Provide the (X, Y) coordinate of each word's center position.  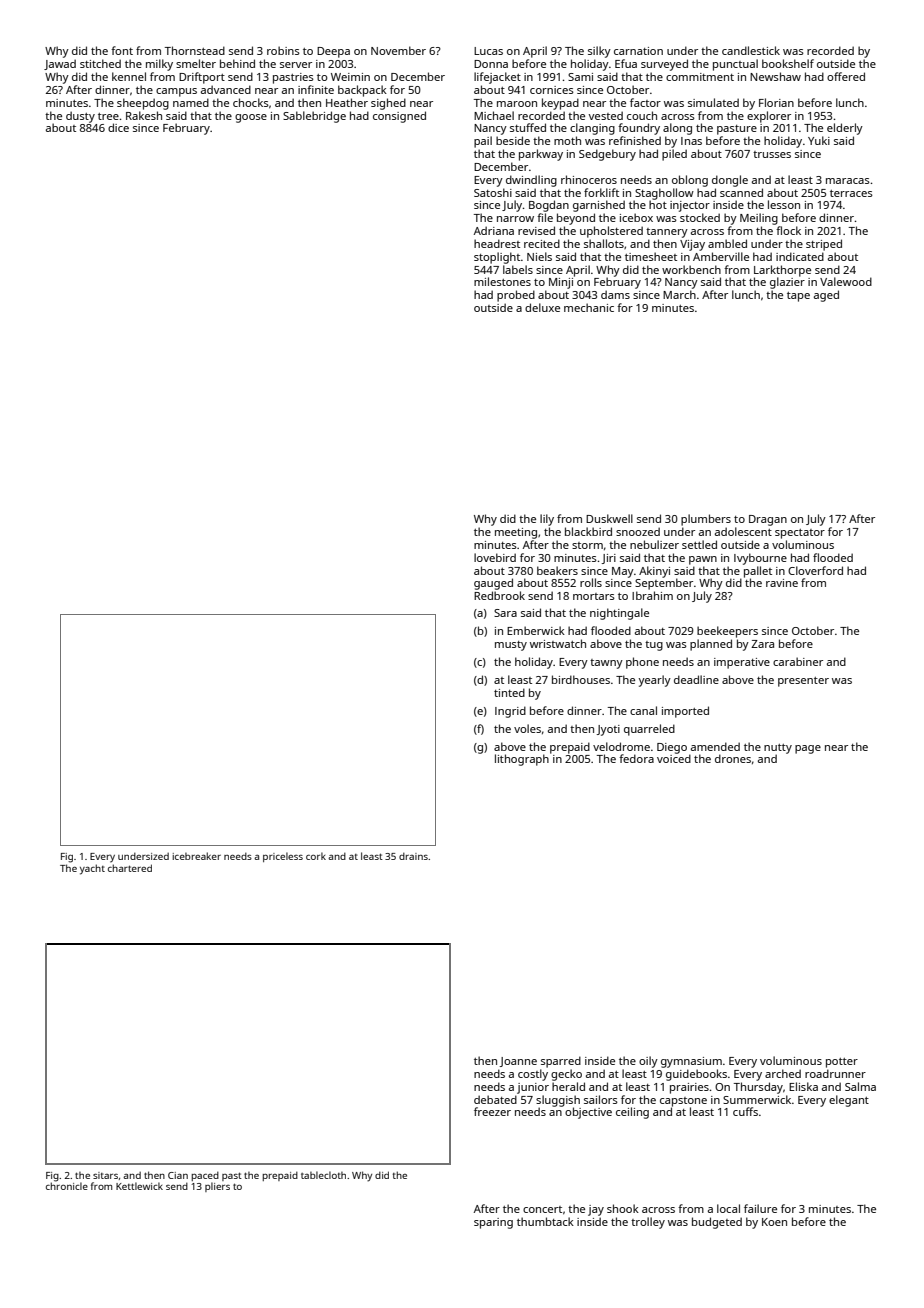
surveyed (664, 65)
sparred (561, 1062)
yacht (92, 869)
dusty (80, 117)
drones (733, 758)
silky (599, 52)
